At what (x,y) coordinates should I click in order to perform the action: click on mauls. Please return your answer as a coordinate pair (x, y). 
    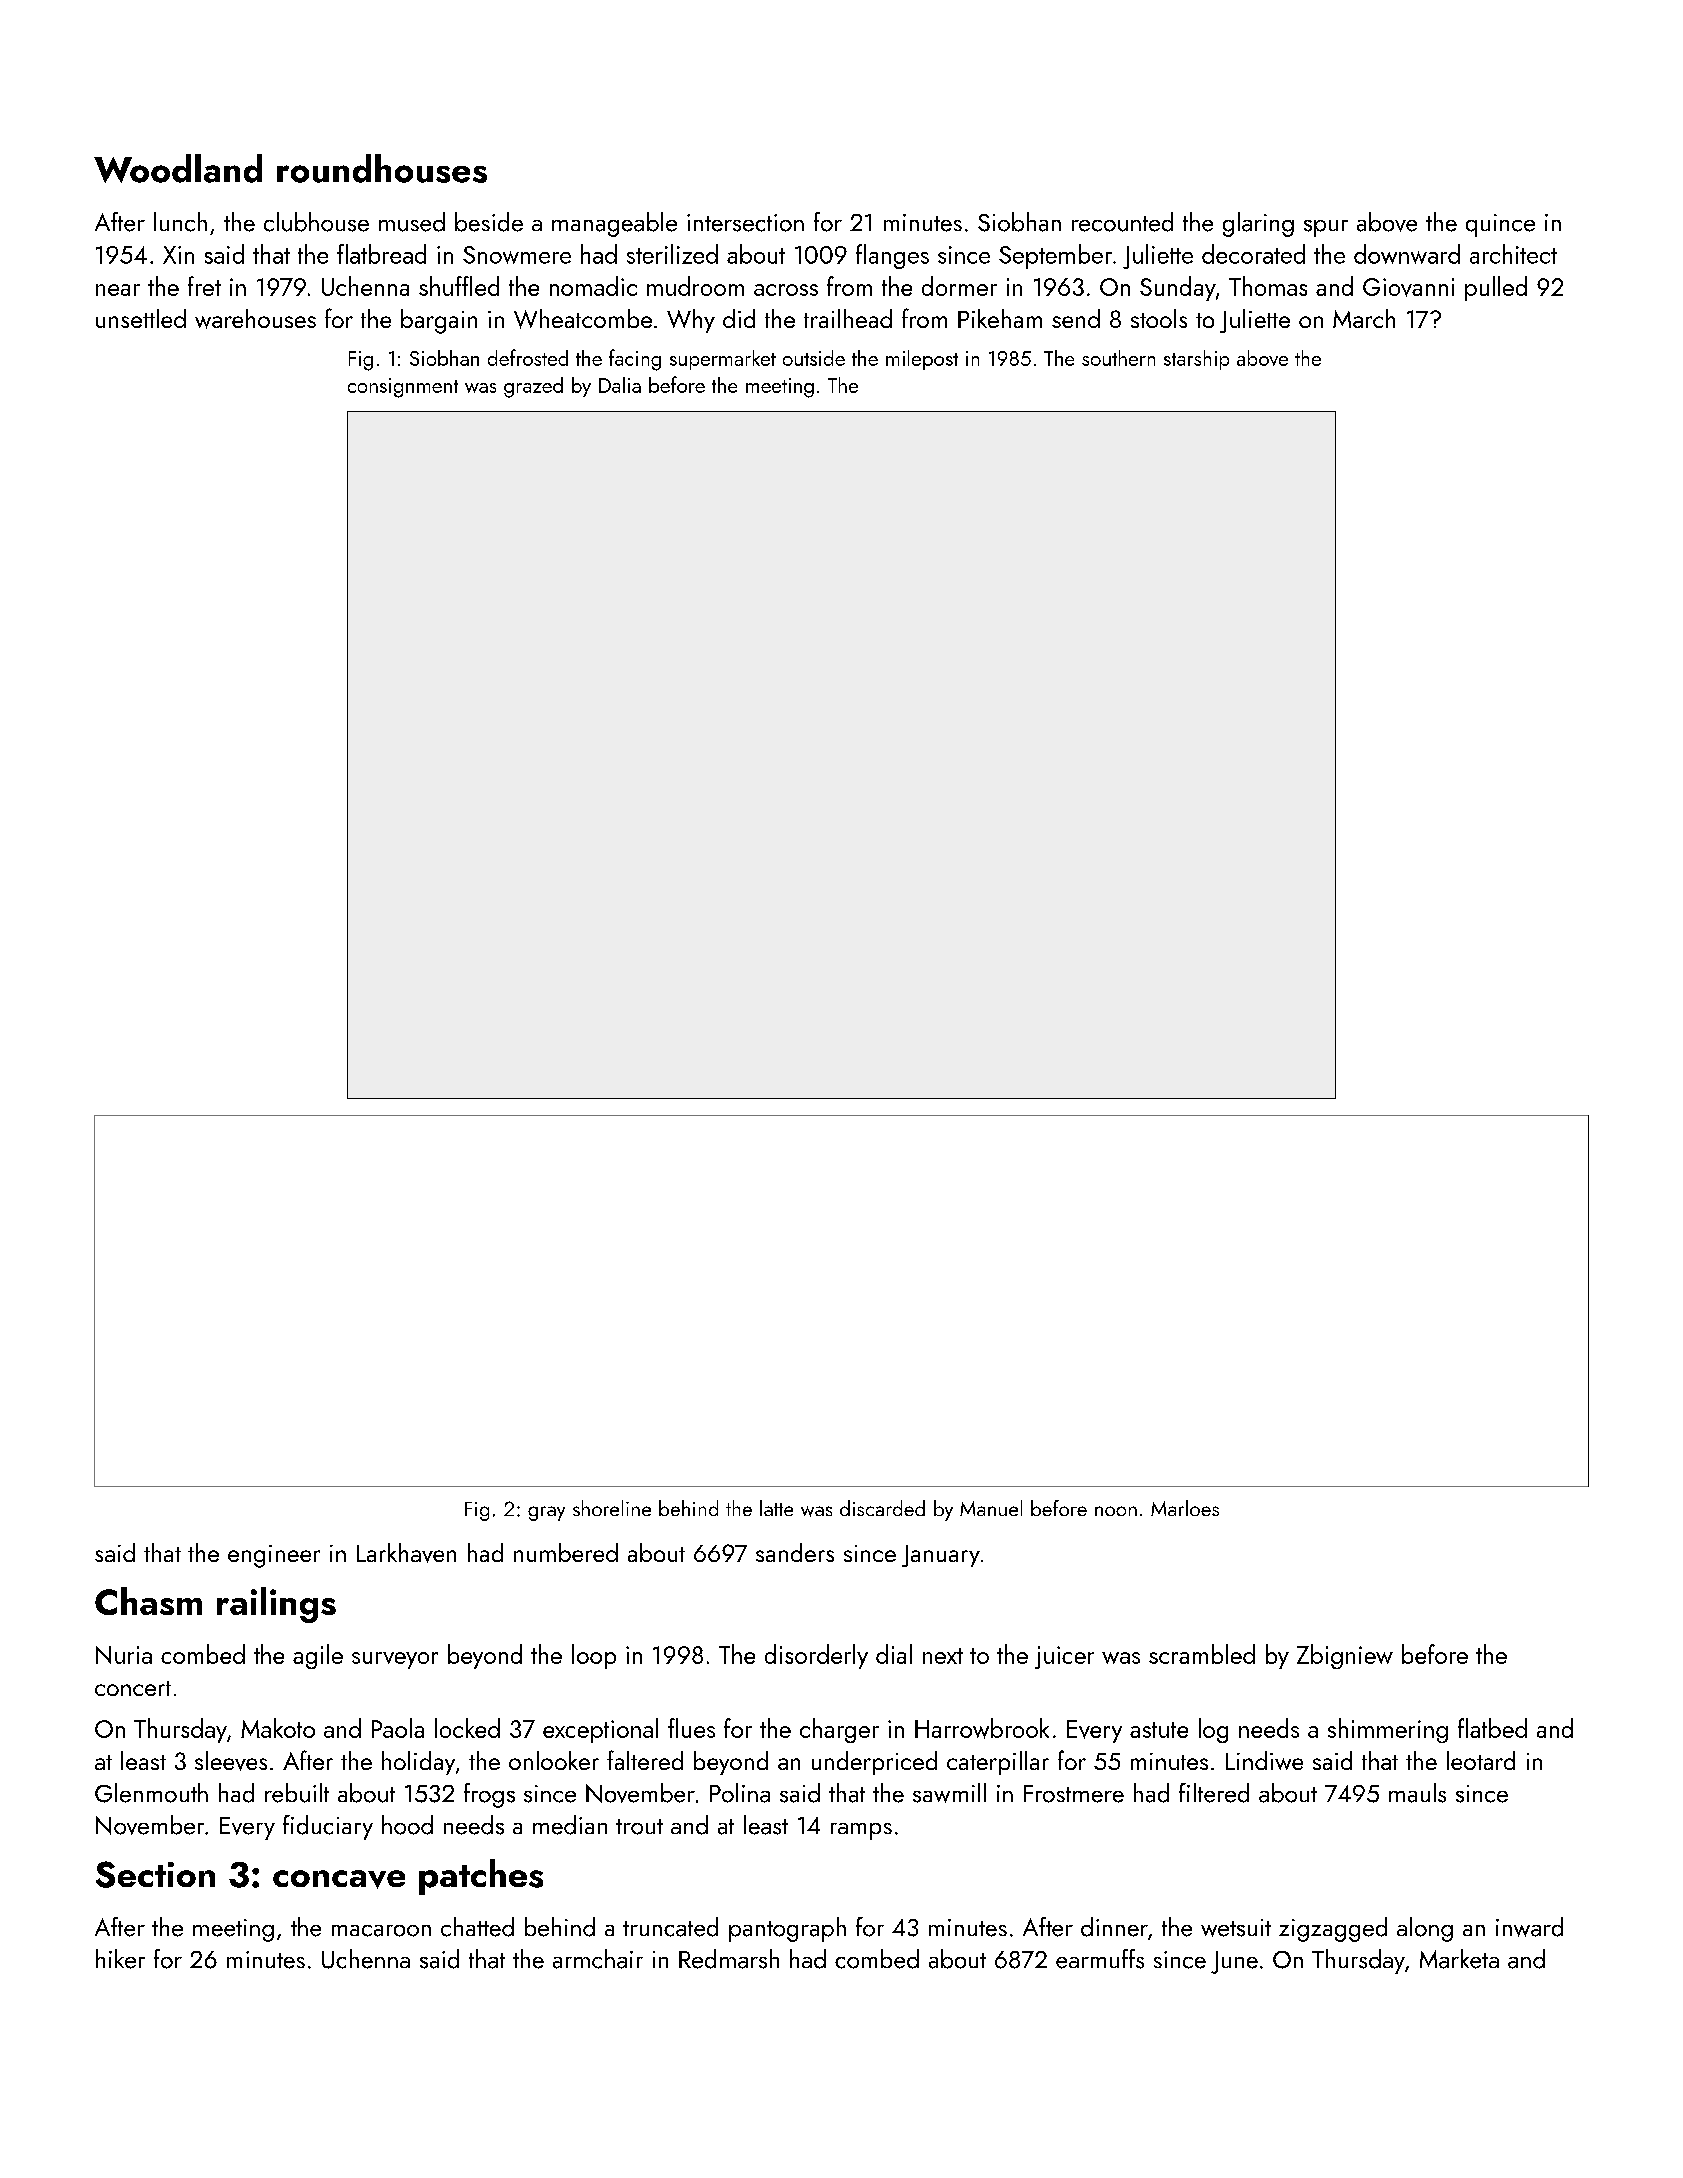
    Looking at the image, I should click on (1417, 1793).
